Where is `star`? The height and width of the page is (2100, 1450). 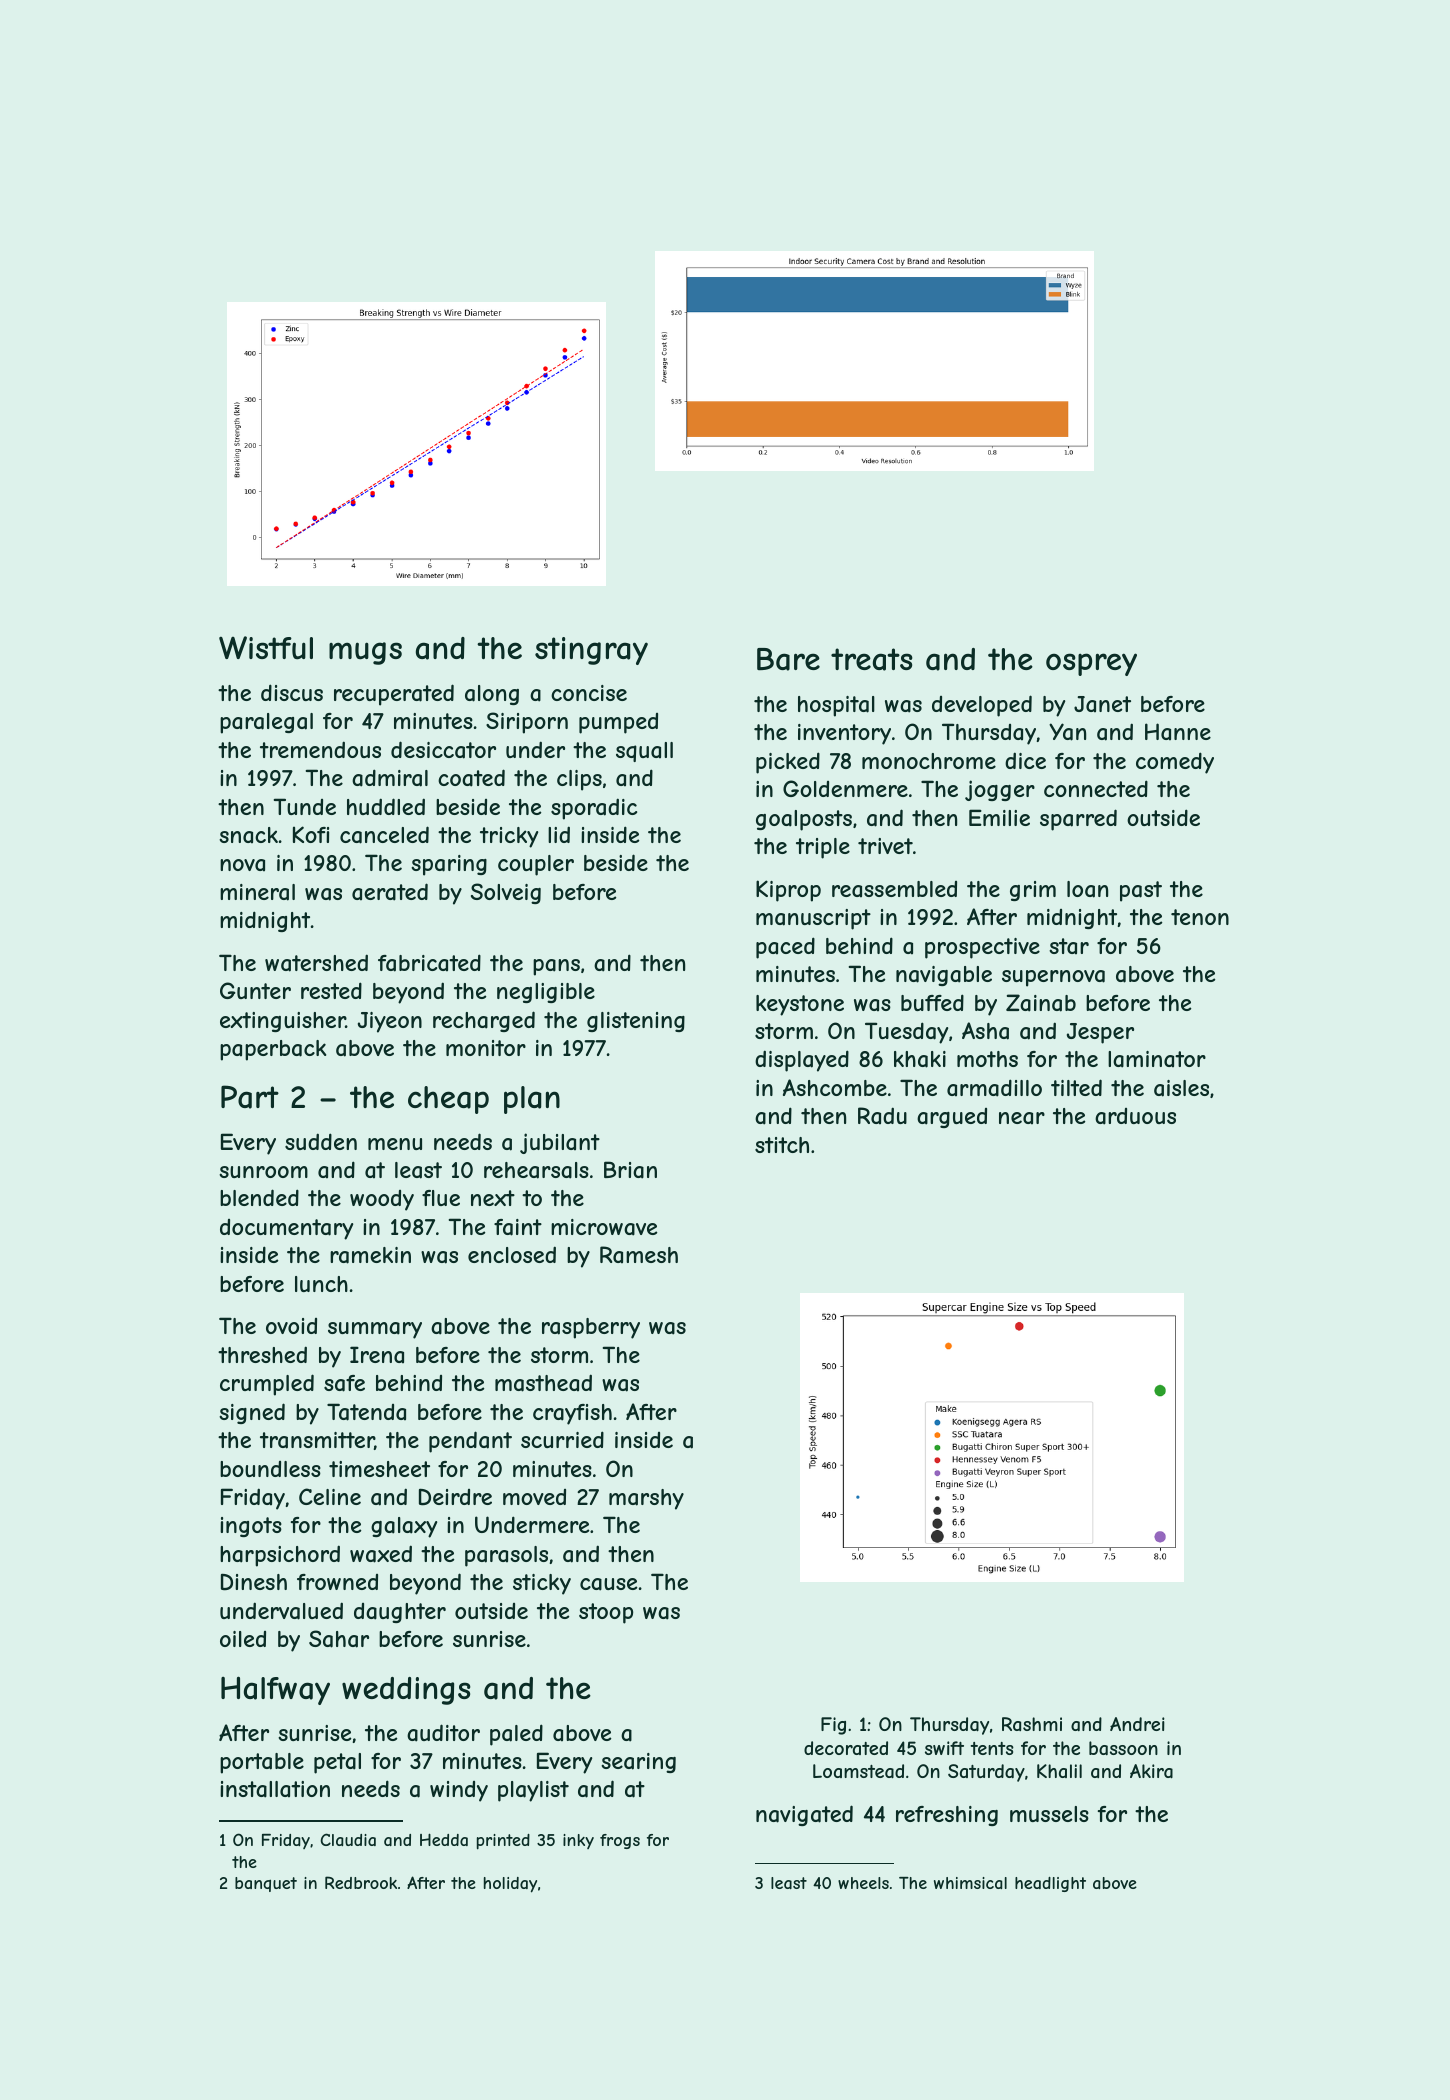
star is located at coordinates (1069, 946).
